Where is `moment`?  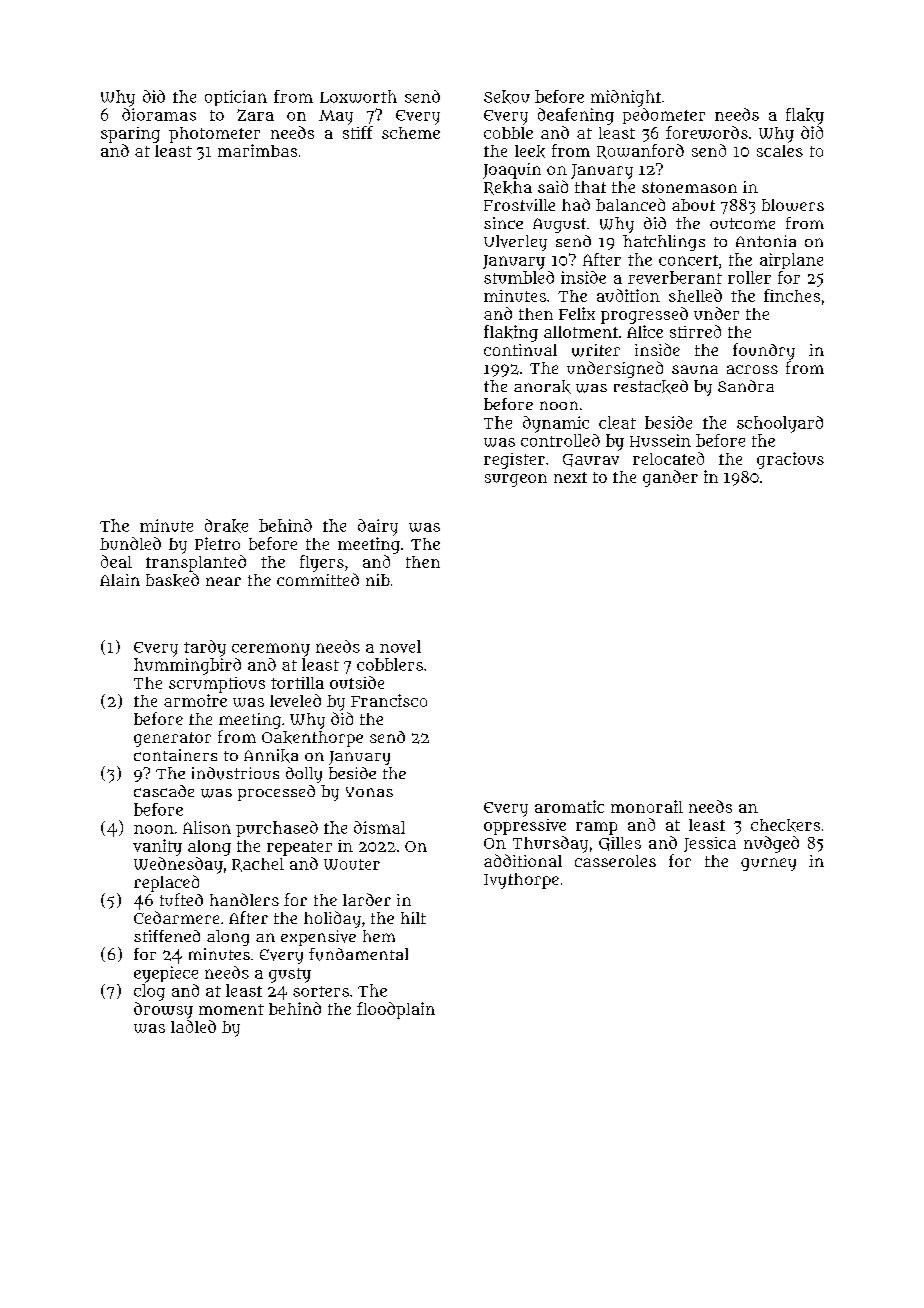 moment is located at coordinates (231, 1009).
